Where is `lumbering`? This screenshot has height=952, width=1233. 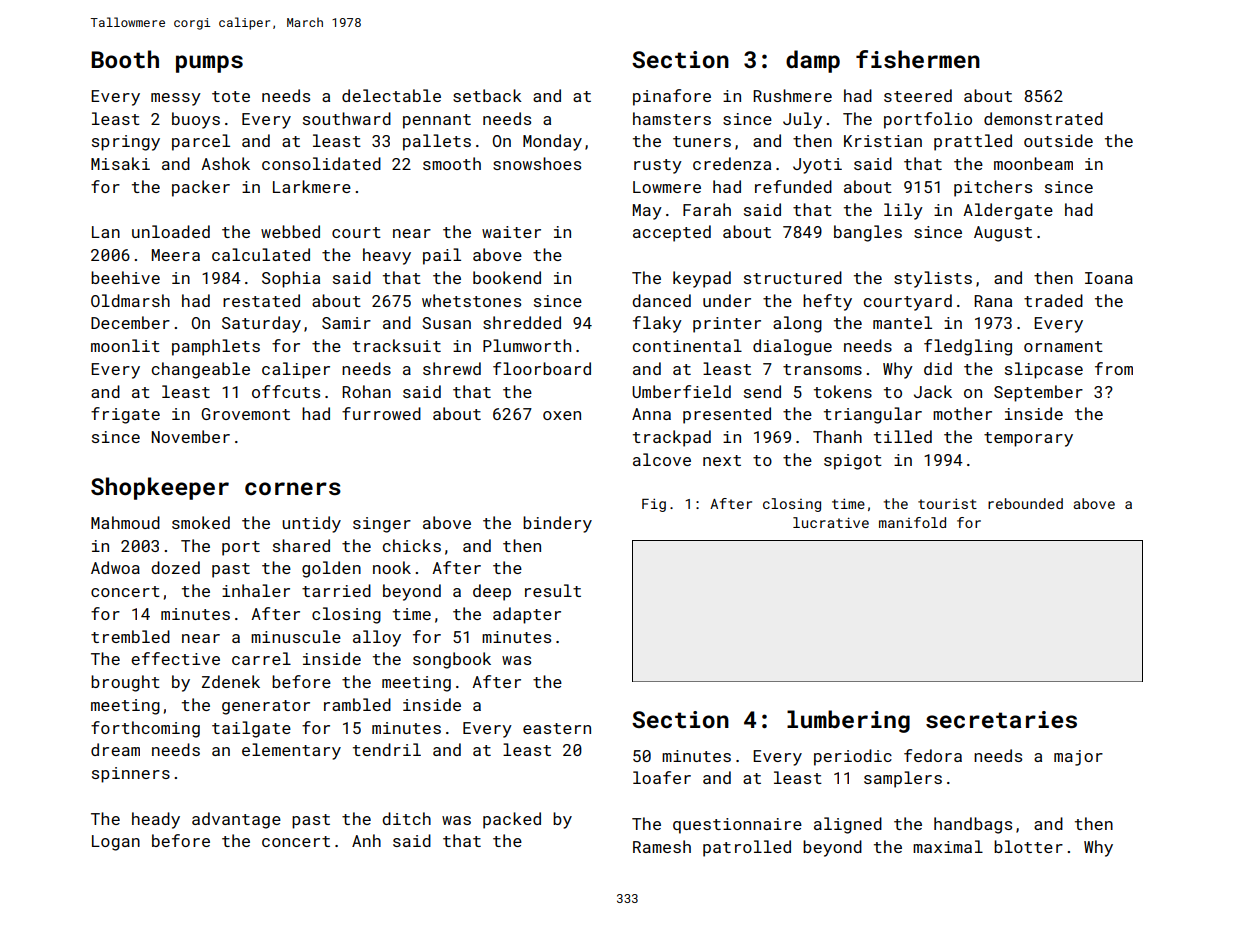 lumbering is located at coordinates (848, 721).
